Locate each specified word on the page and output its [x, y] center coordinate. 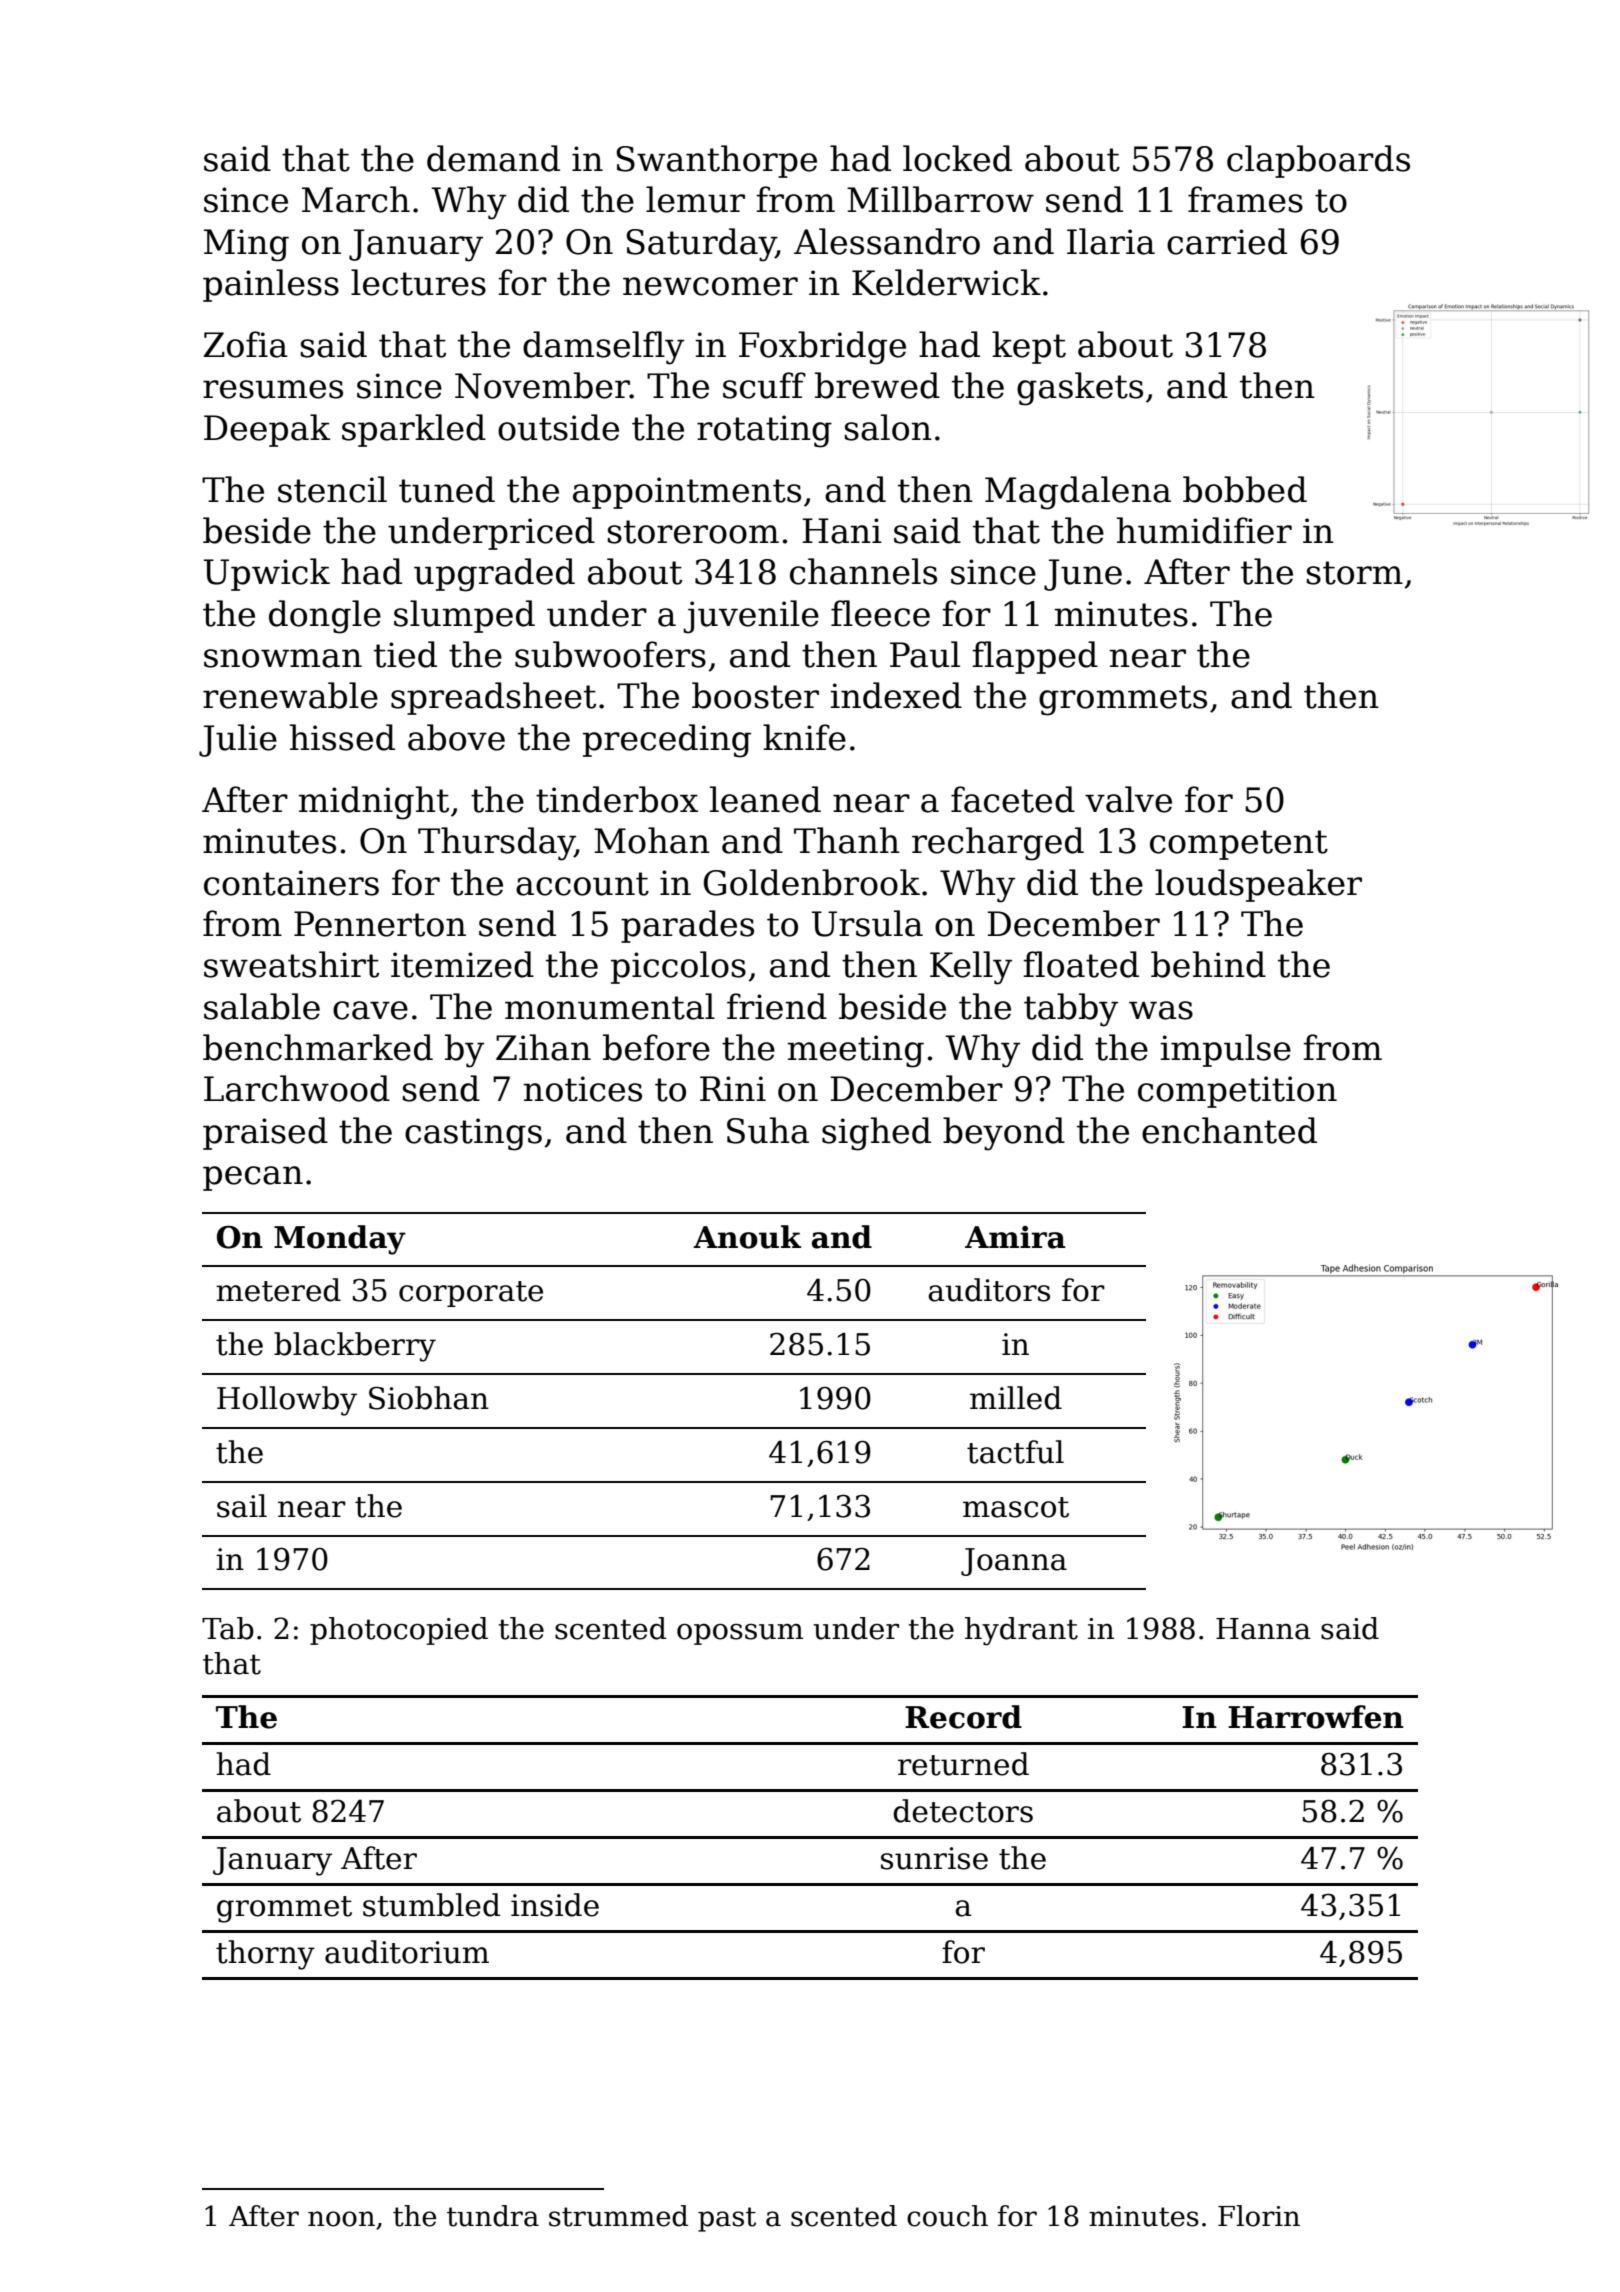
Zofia [245, 344]
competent [1239, 845]
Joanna [1014, 1562]
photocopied [399, 1631]
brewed [877, 385]
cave [370, 1010]
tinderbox [617, 799]
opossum [740, 1634]
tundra [493, 2216]
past [727, 2219]
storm [1355, 573]
